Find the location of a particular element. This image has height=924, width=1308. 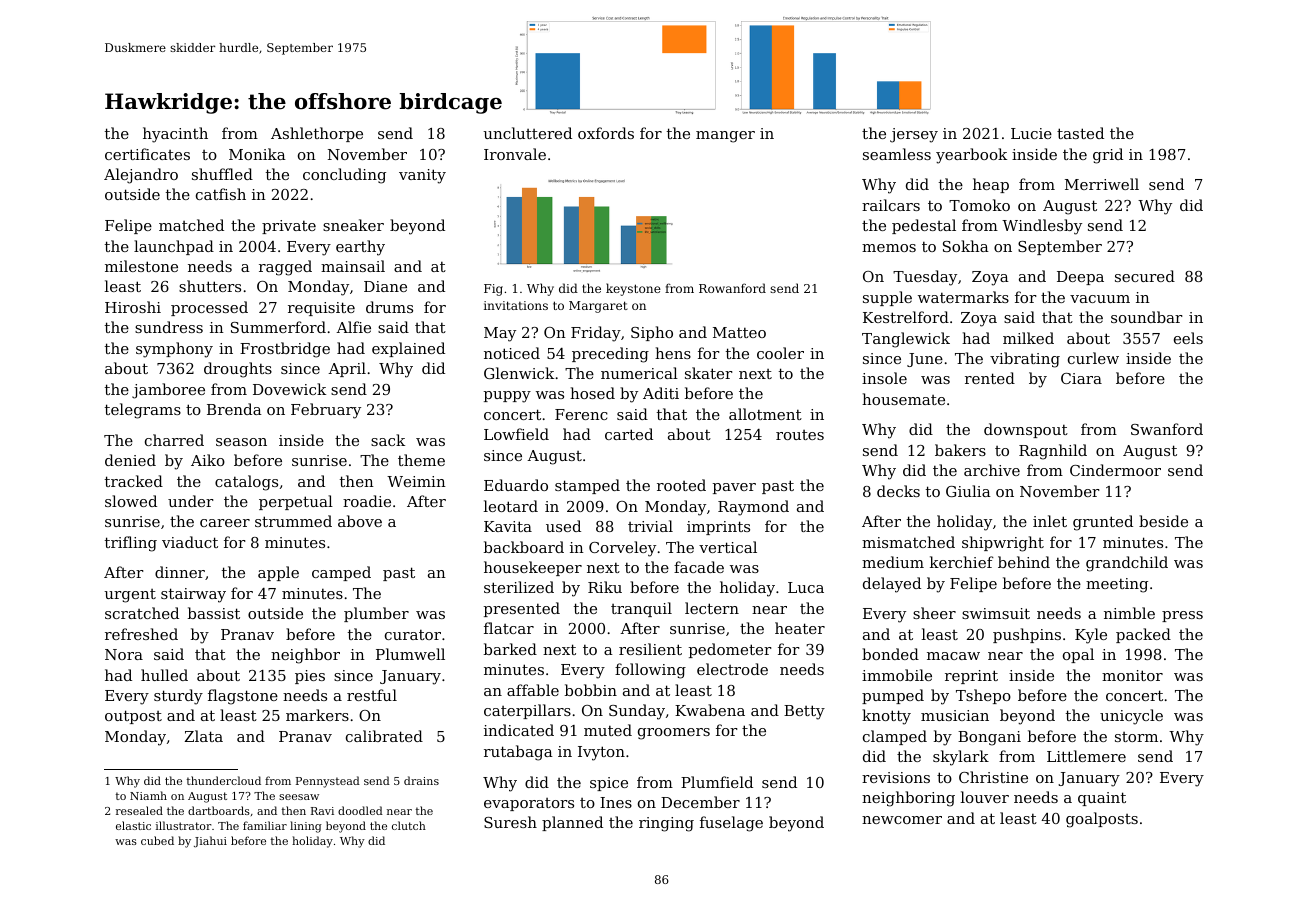

hyacinth is located at coordinates (175, 135).
